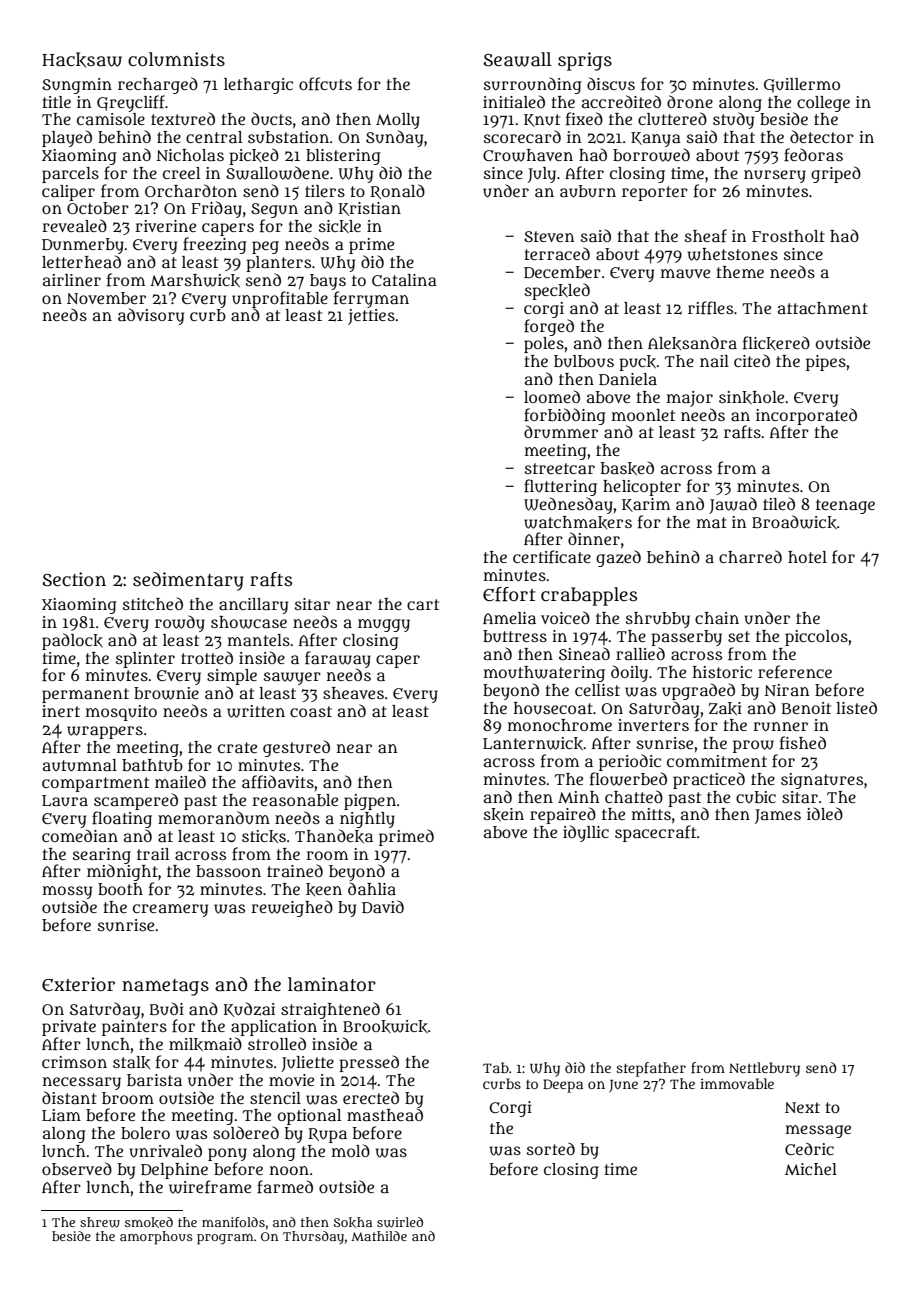 The image size is (924, 1308). Describe the element at coordinates (404, 280) in the image. I see `Catalina` at that location.
